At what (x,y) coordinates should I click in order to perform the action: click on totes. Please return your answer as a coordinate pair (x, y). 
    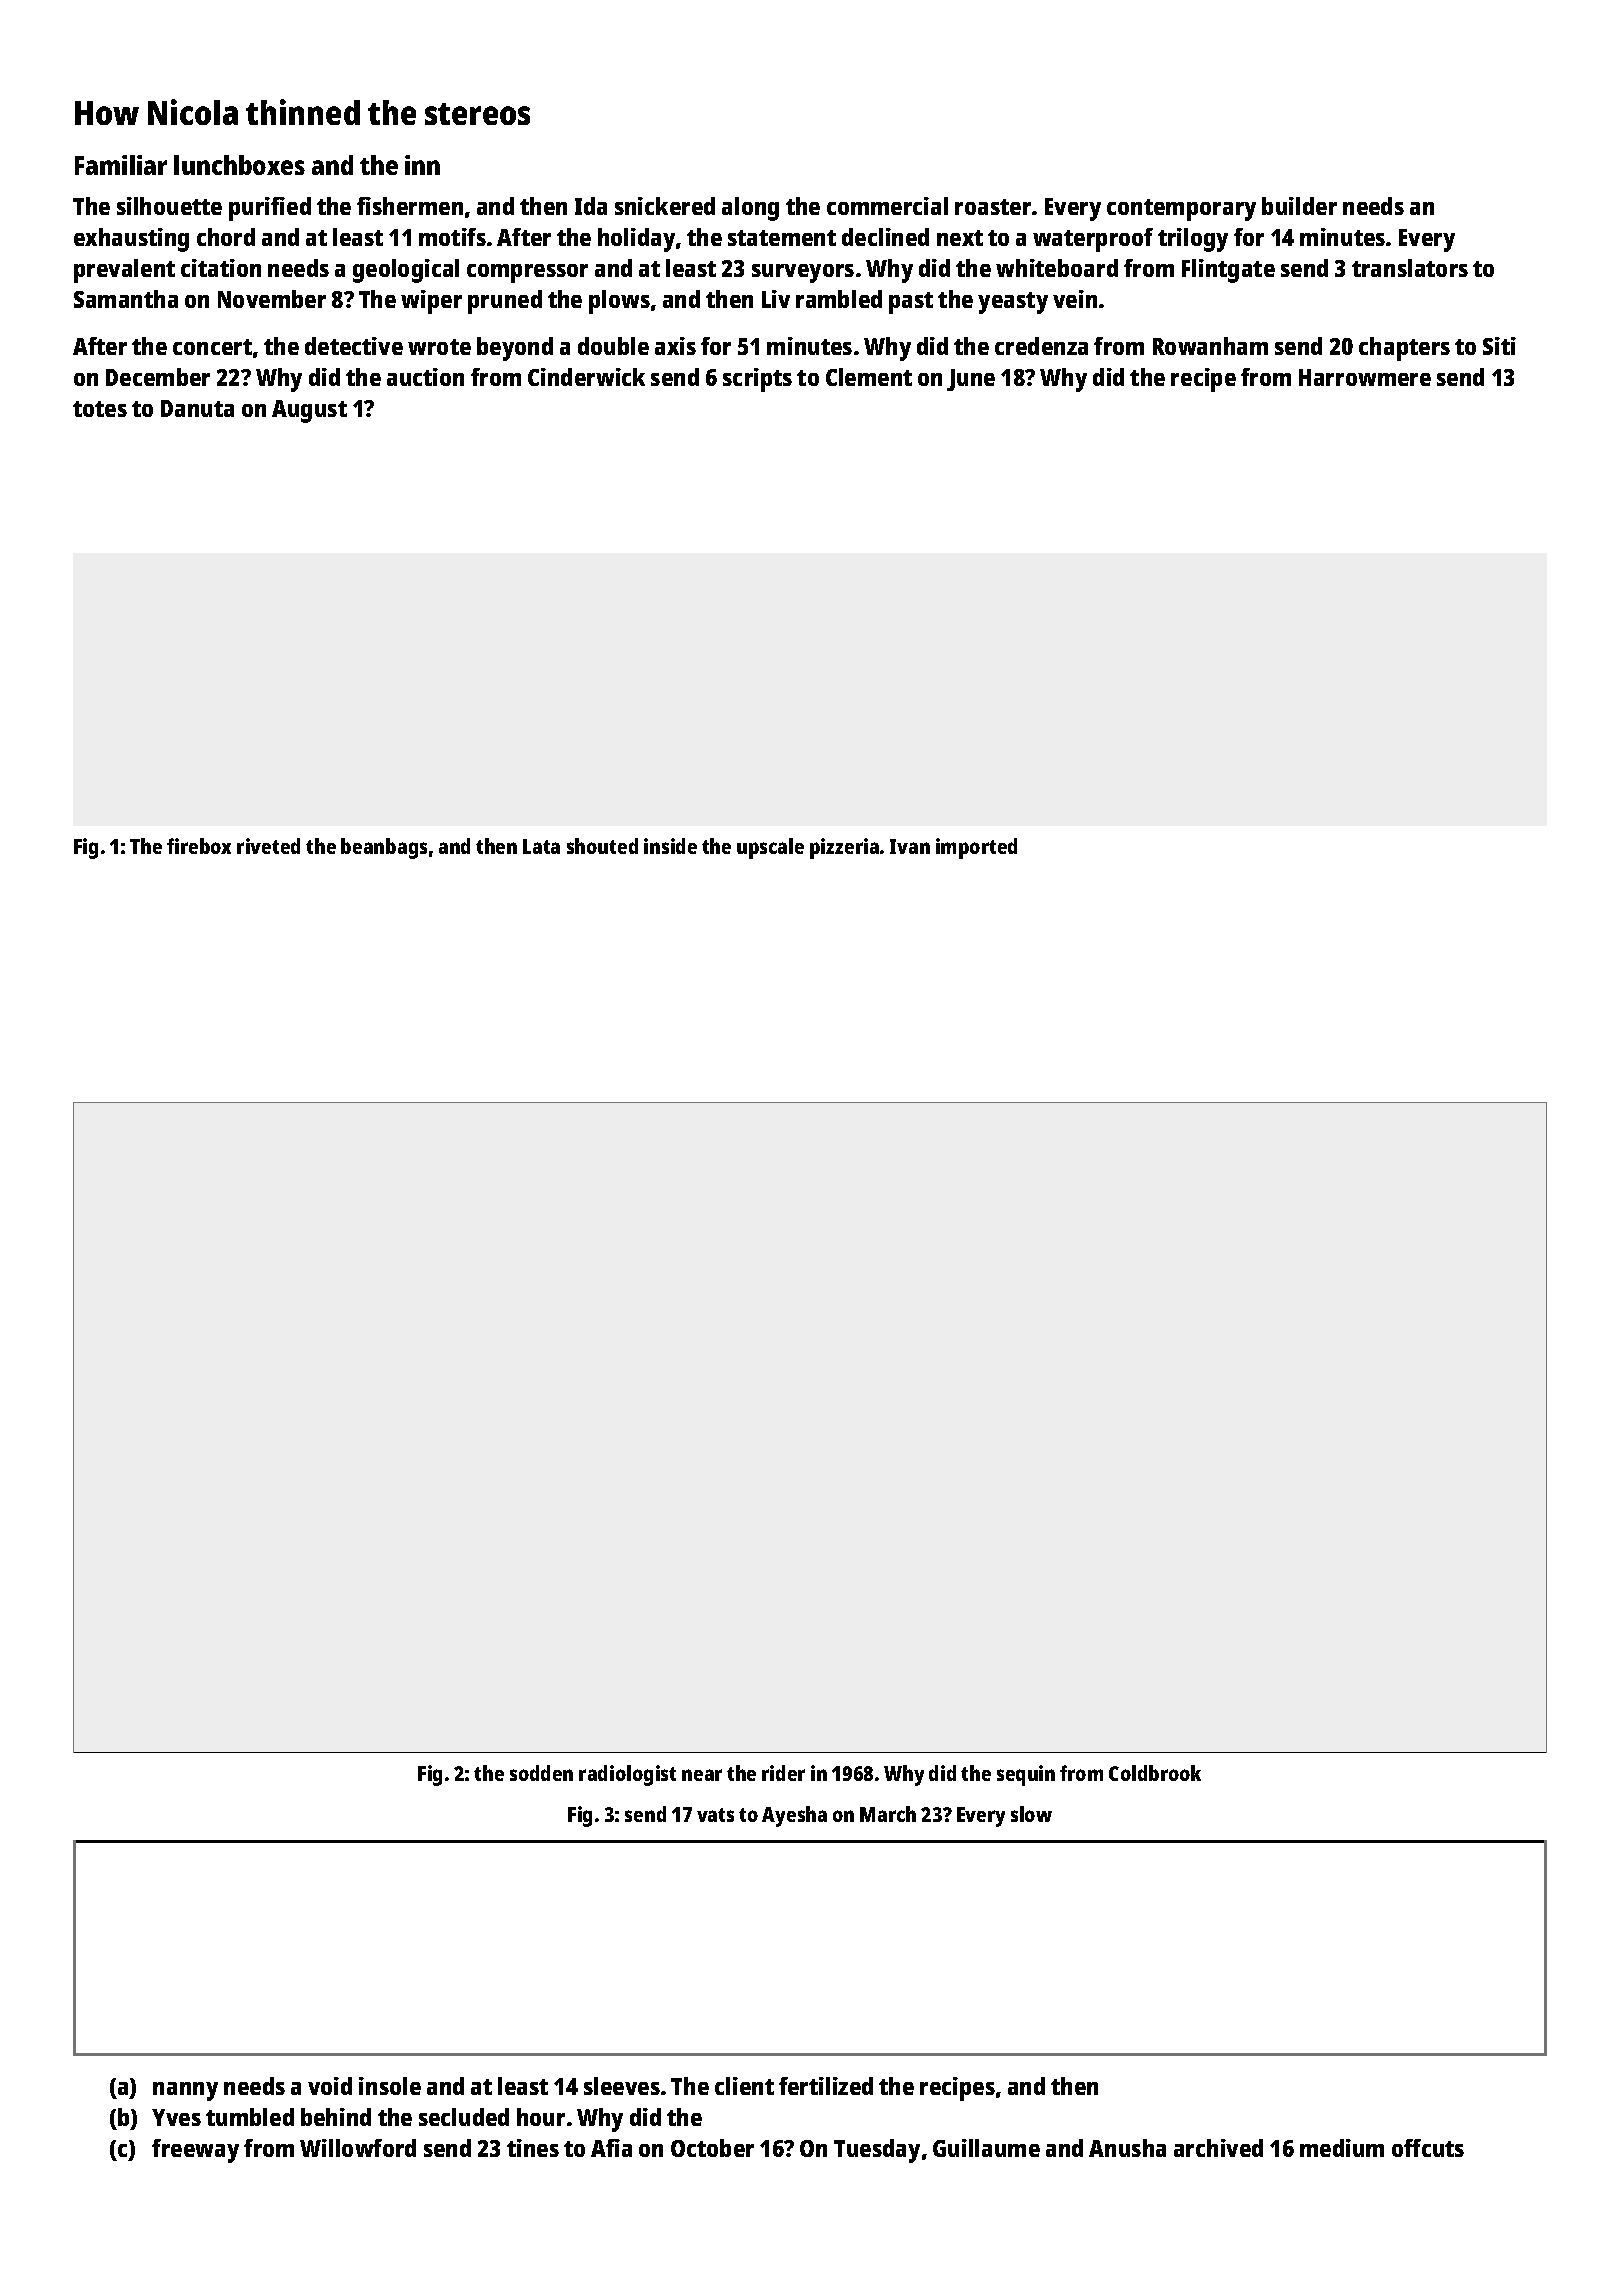
    Looking at the image, I should click on (100, 409).
